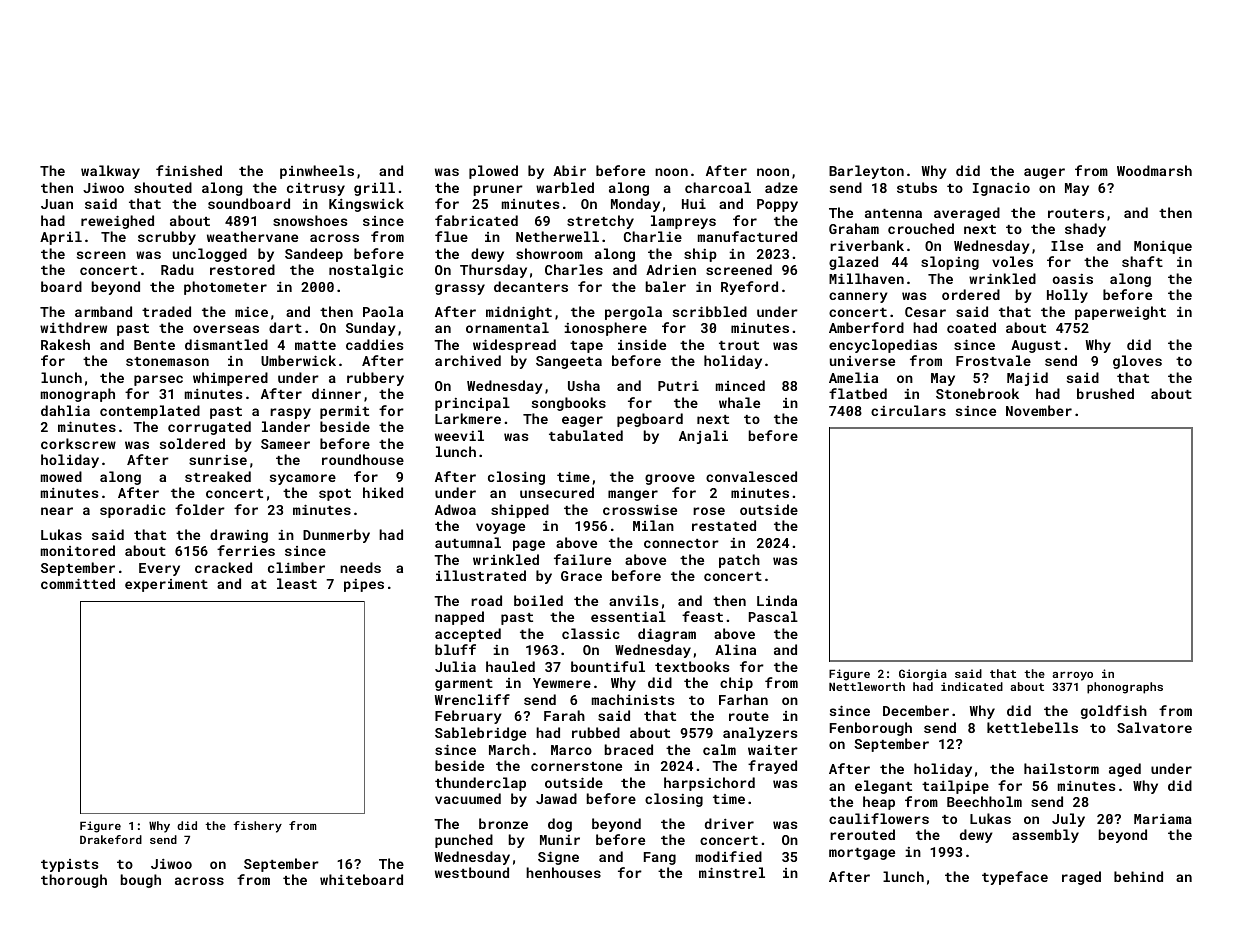 The height and width of the screenshot is (952, 1233). What do you see at coordinates (364, 585) in the screenshot?
I see `pipes` at bounding box center [364, 585].
